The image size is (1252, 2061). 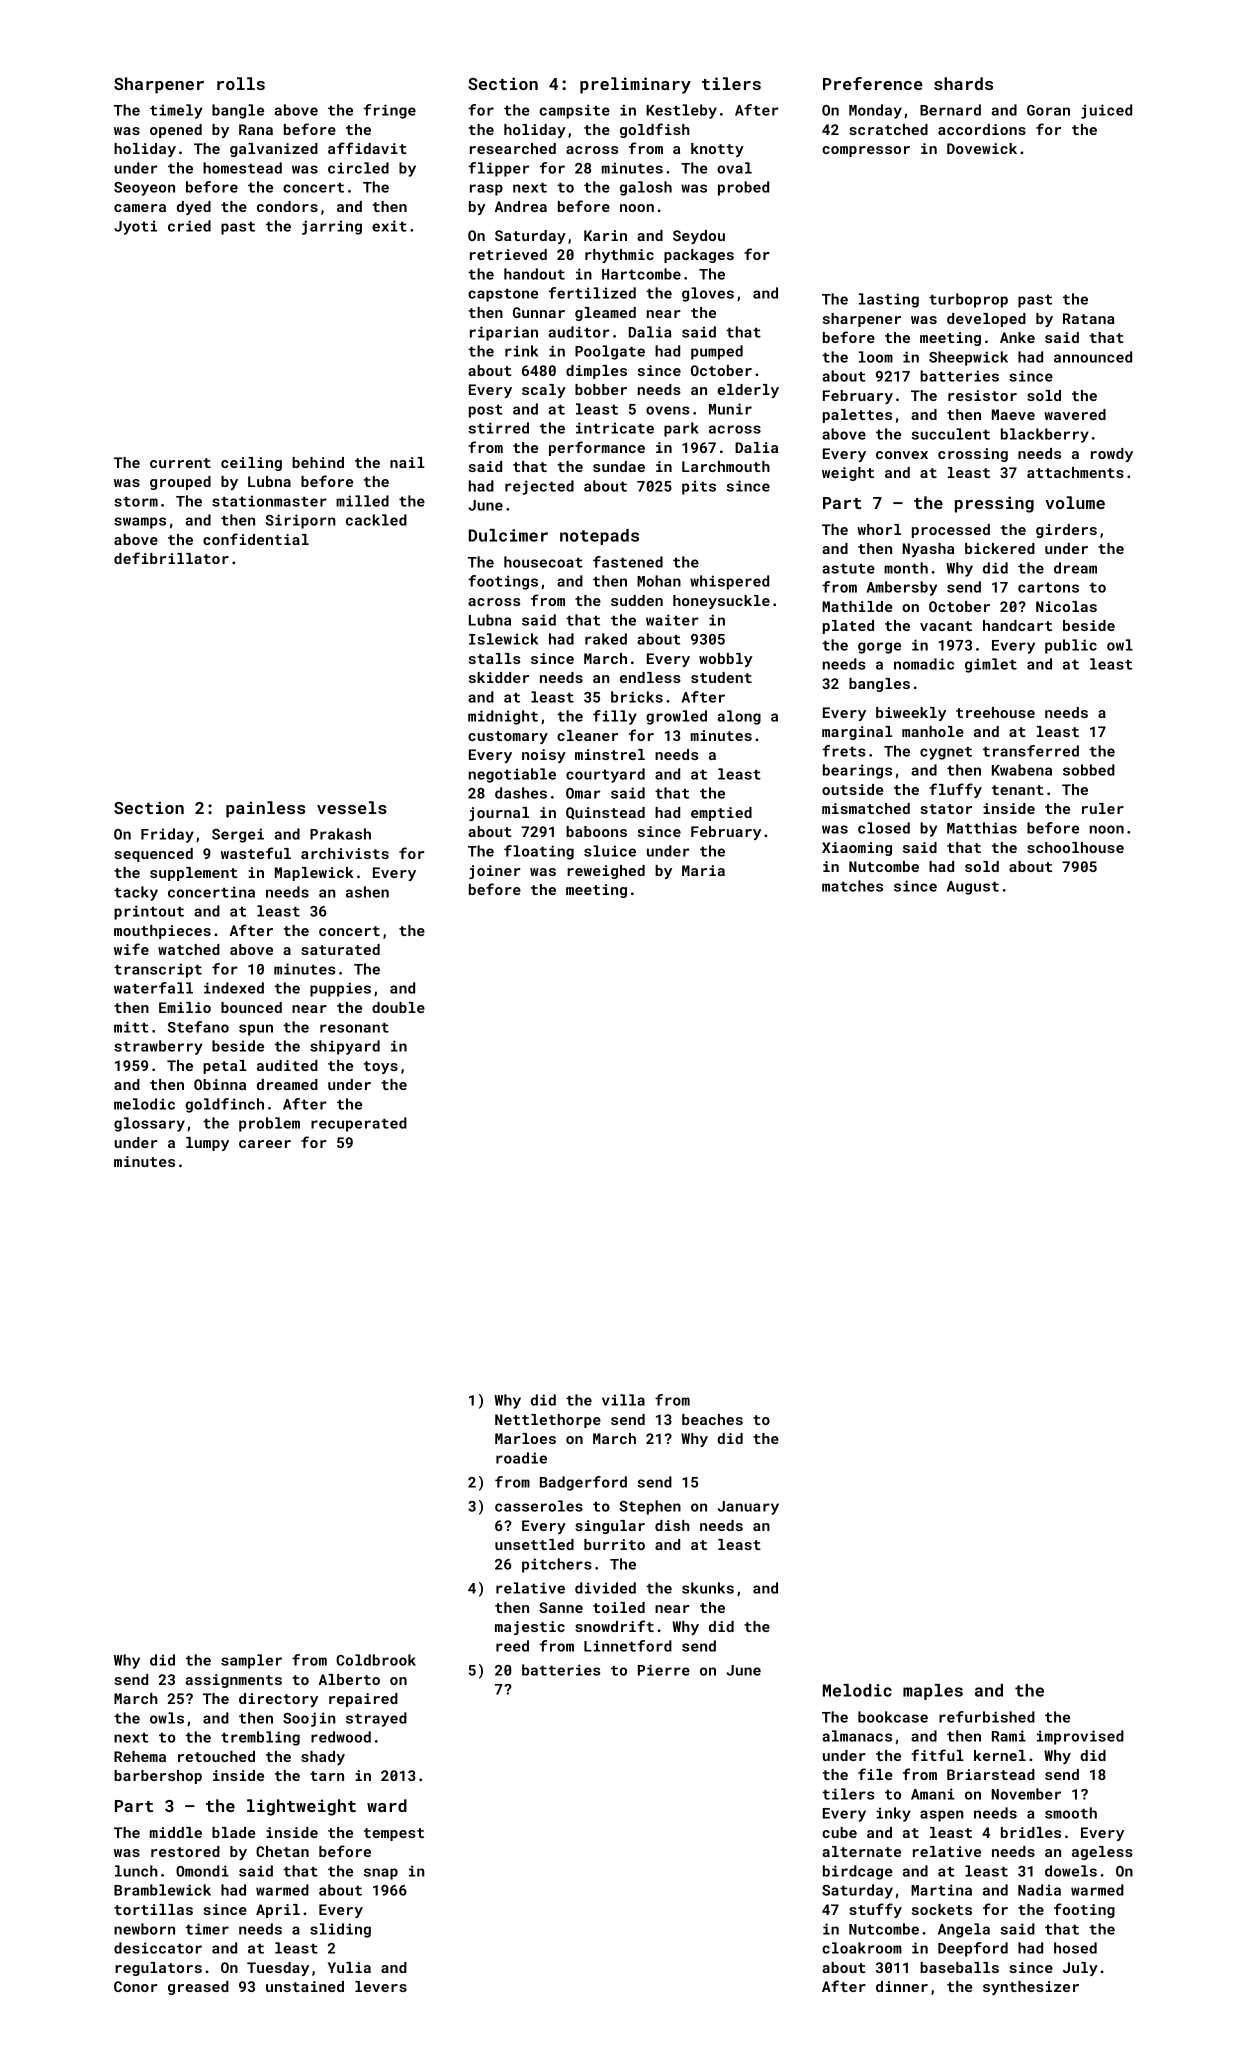 I want to click on rolls, so click(x=241, y=83).
